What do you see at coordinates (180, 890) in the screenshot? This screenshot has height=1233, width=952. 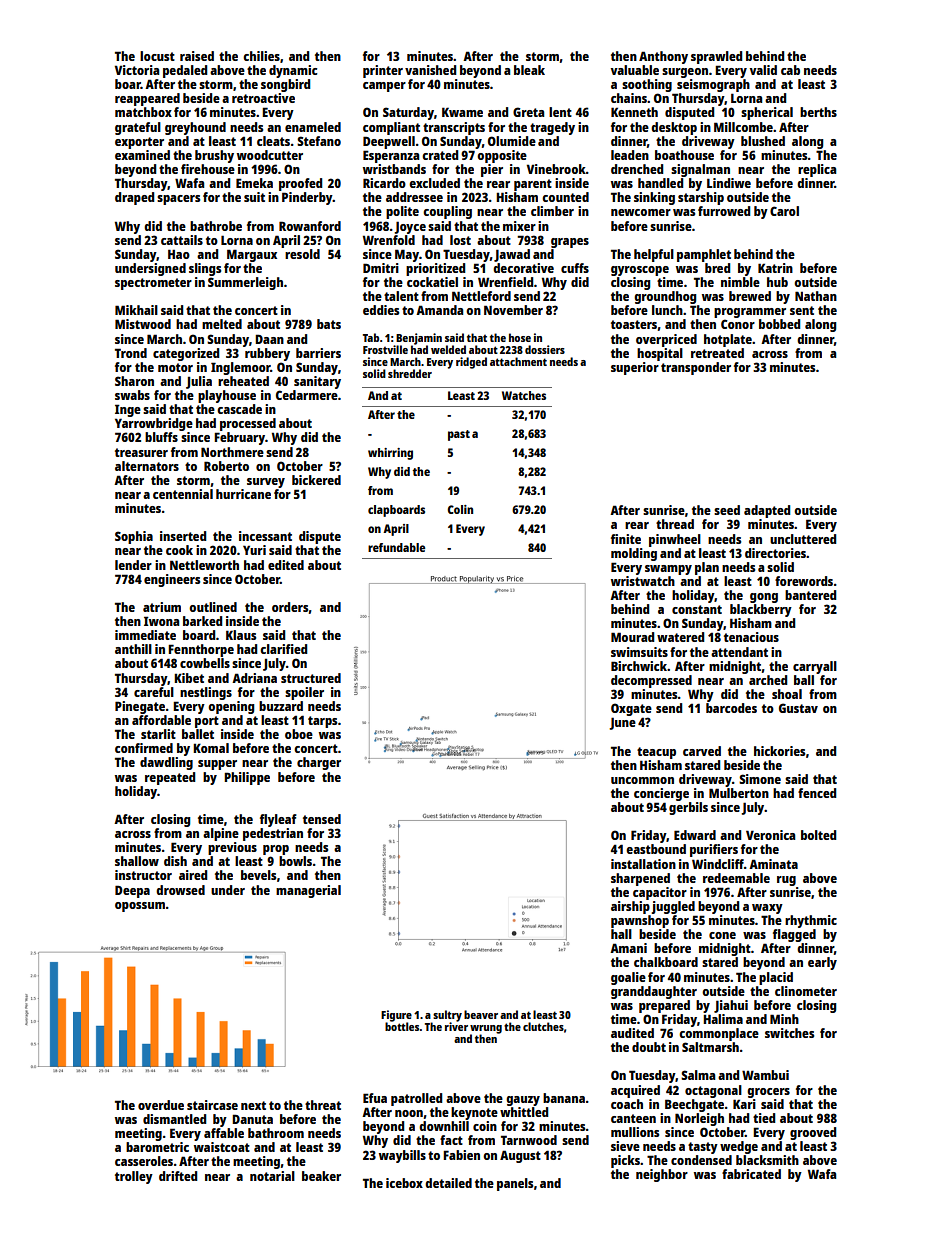 I see `drowsed` at bounding box center [180, 890].
